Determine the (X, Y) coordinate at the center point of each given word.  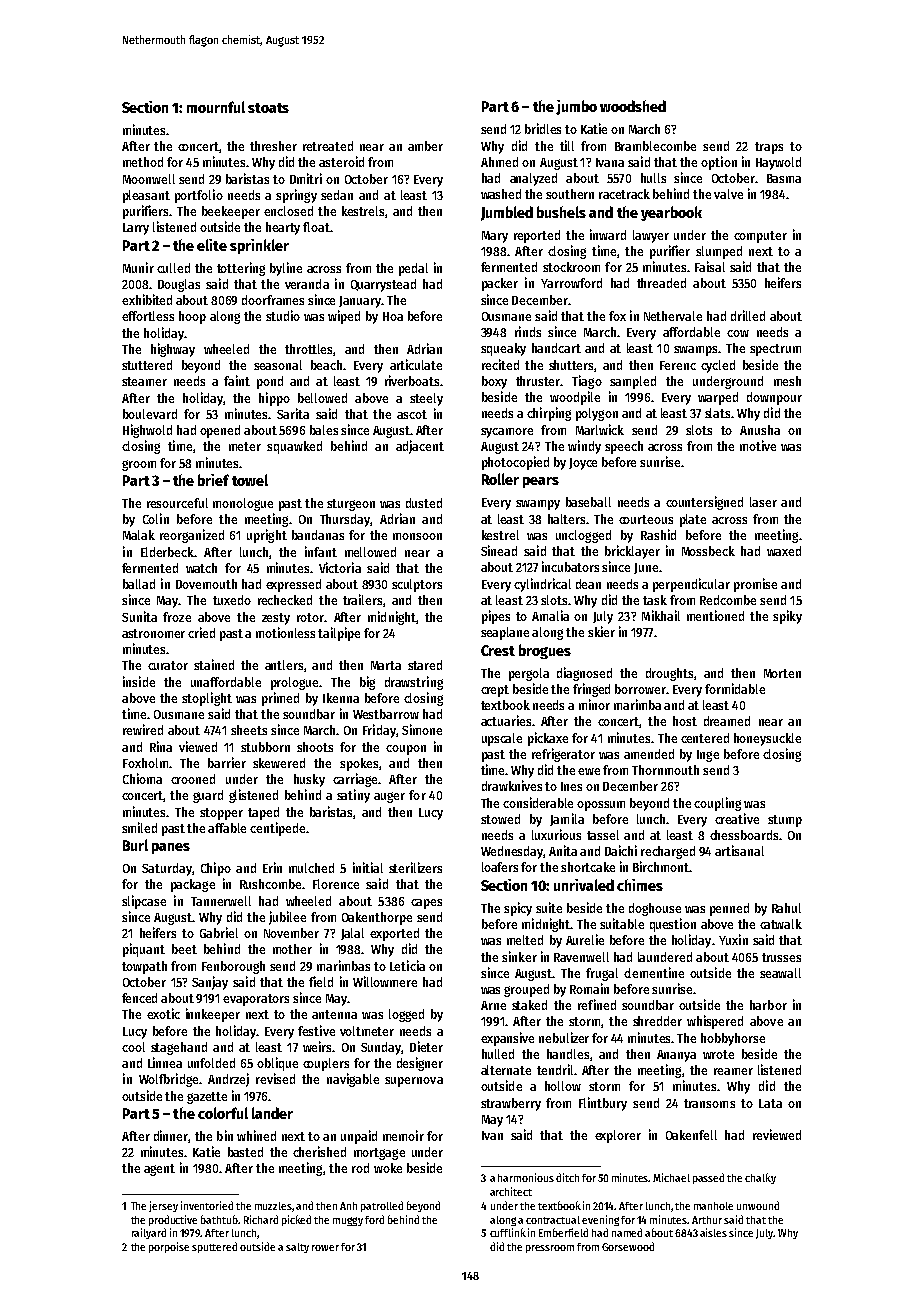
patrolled (382, 1206)
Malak (139, 535)
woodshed (633, 106)
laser (763, 502)
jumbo (576, 107)
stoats (268, 108)
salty (297, 1248)
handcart (556, 348)
